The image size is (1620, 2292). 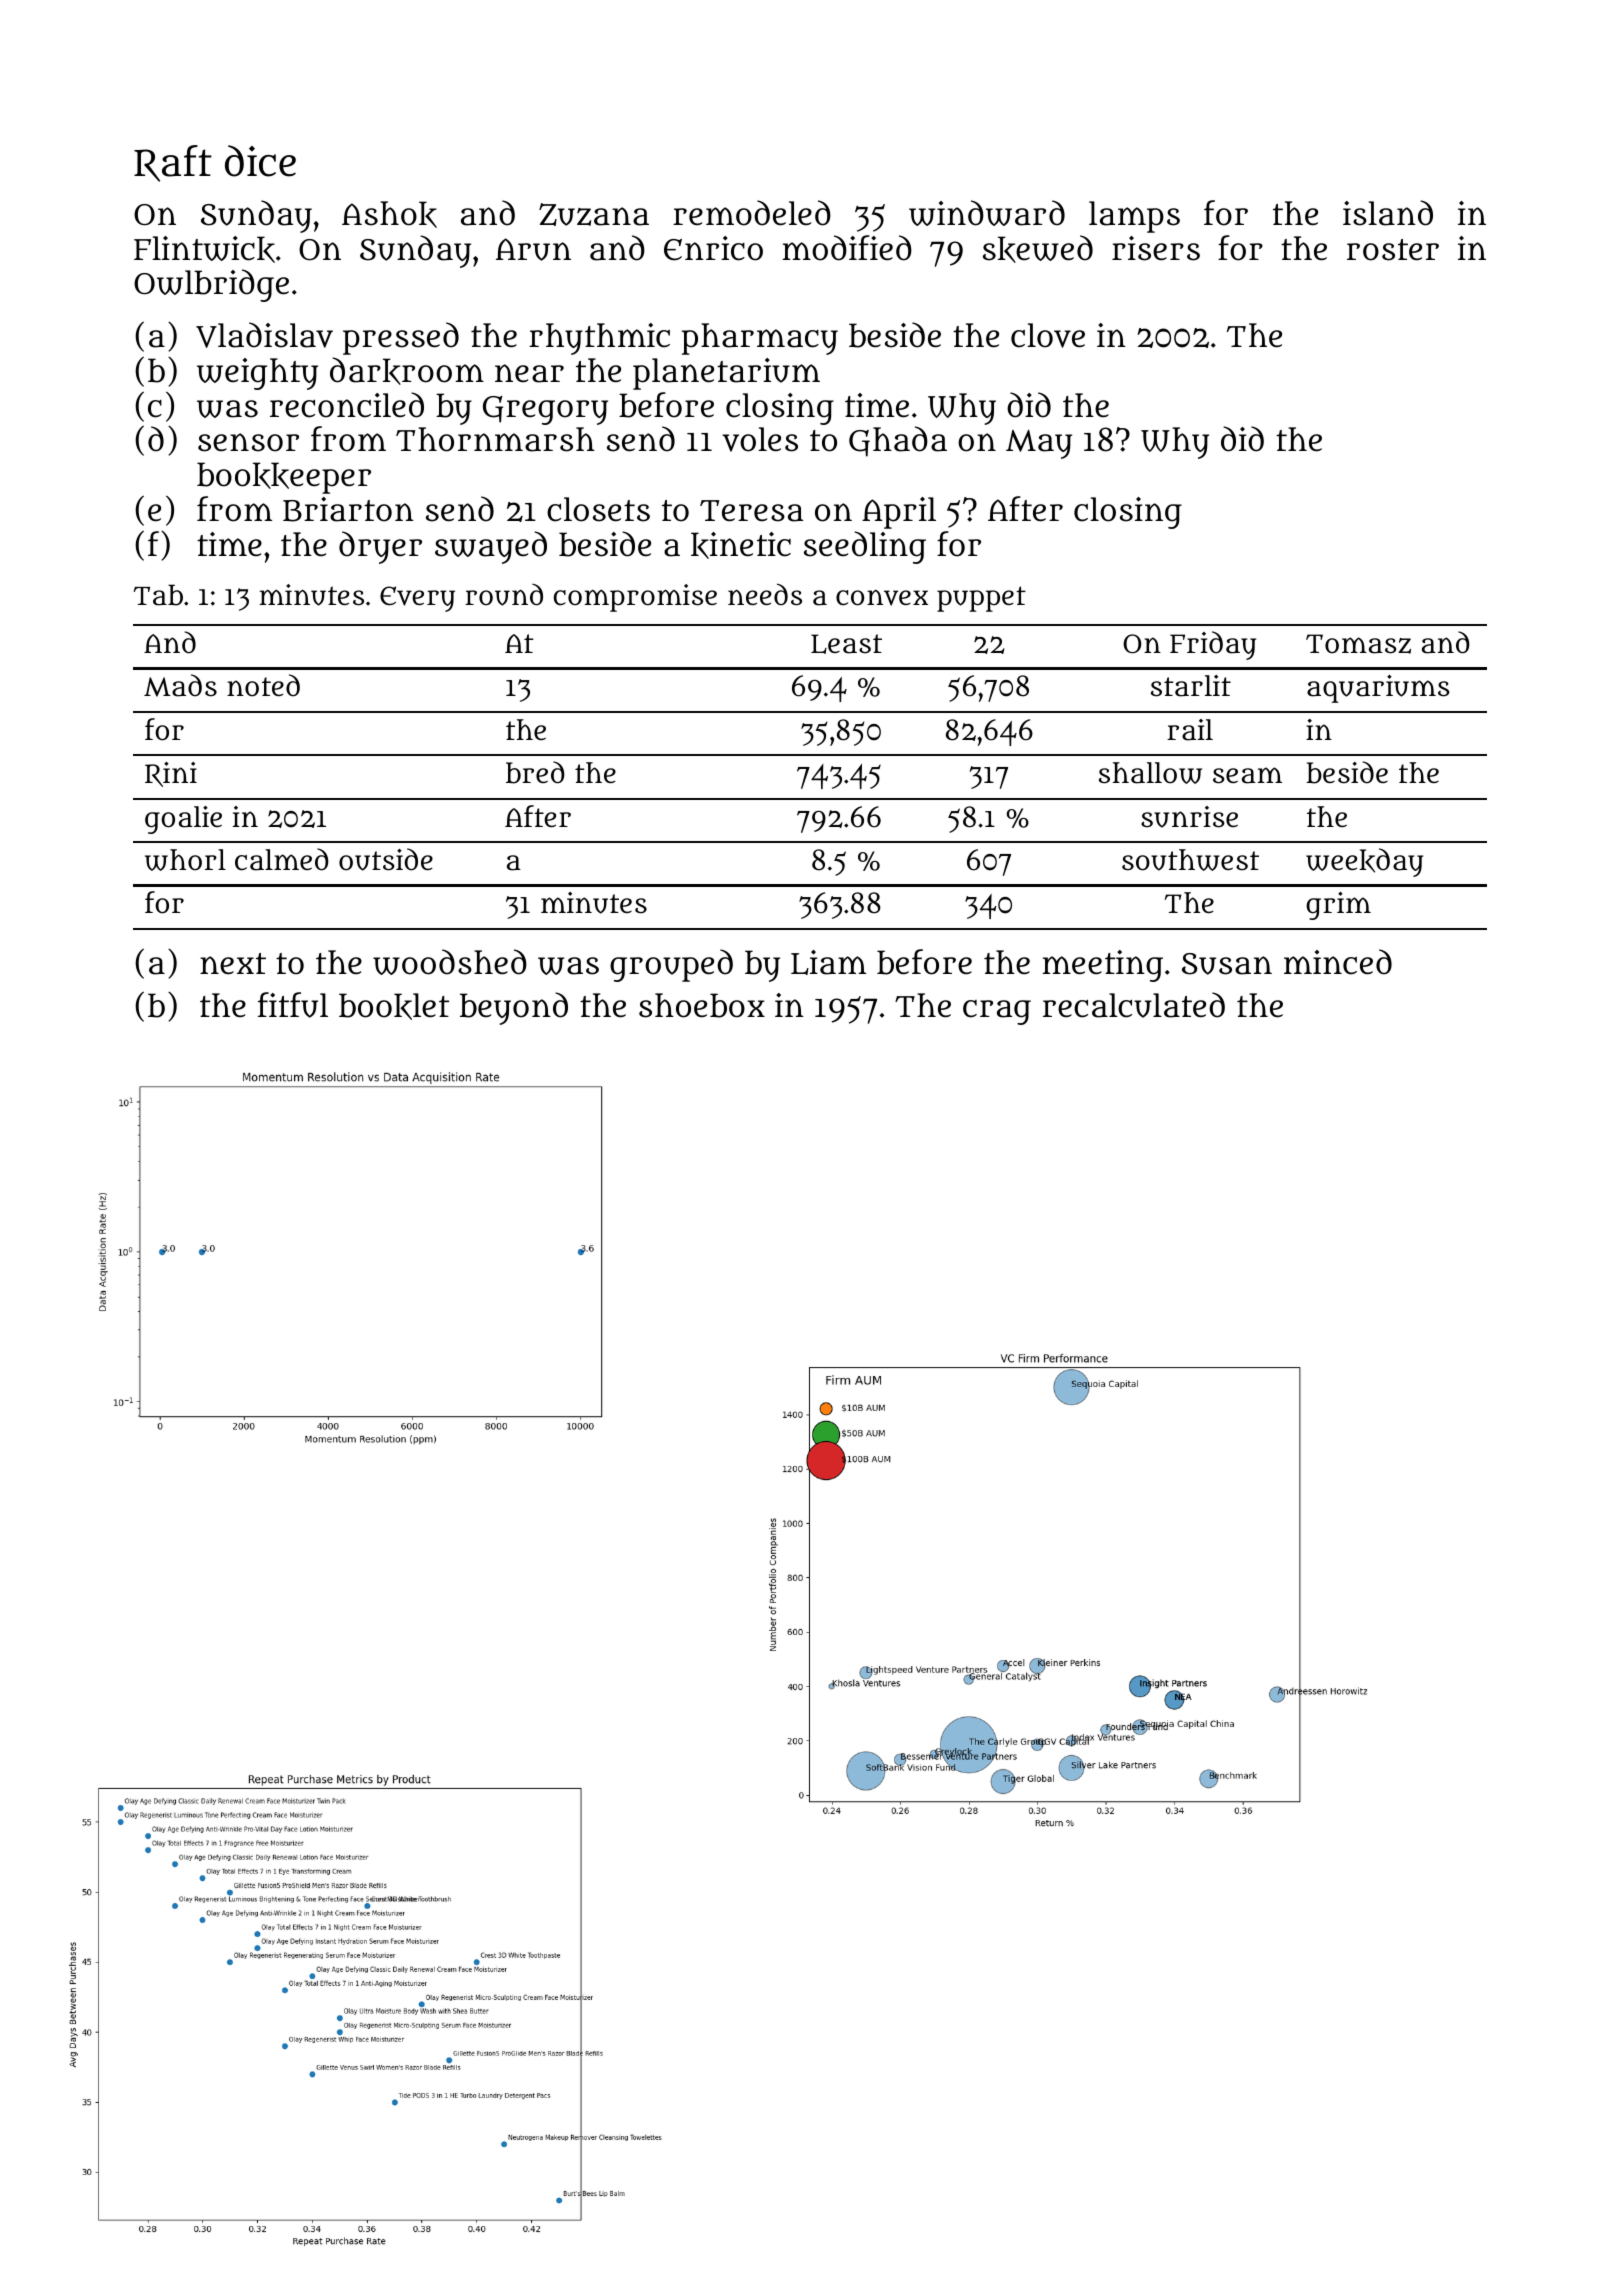 I want to click on swayed, so click(x=491, y=547).
